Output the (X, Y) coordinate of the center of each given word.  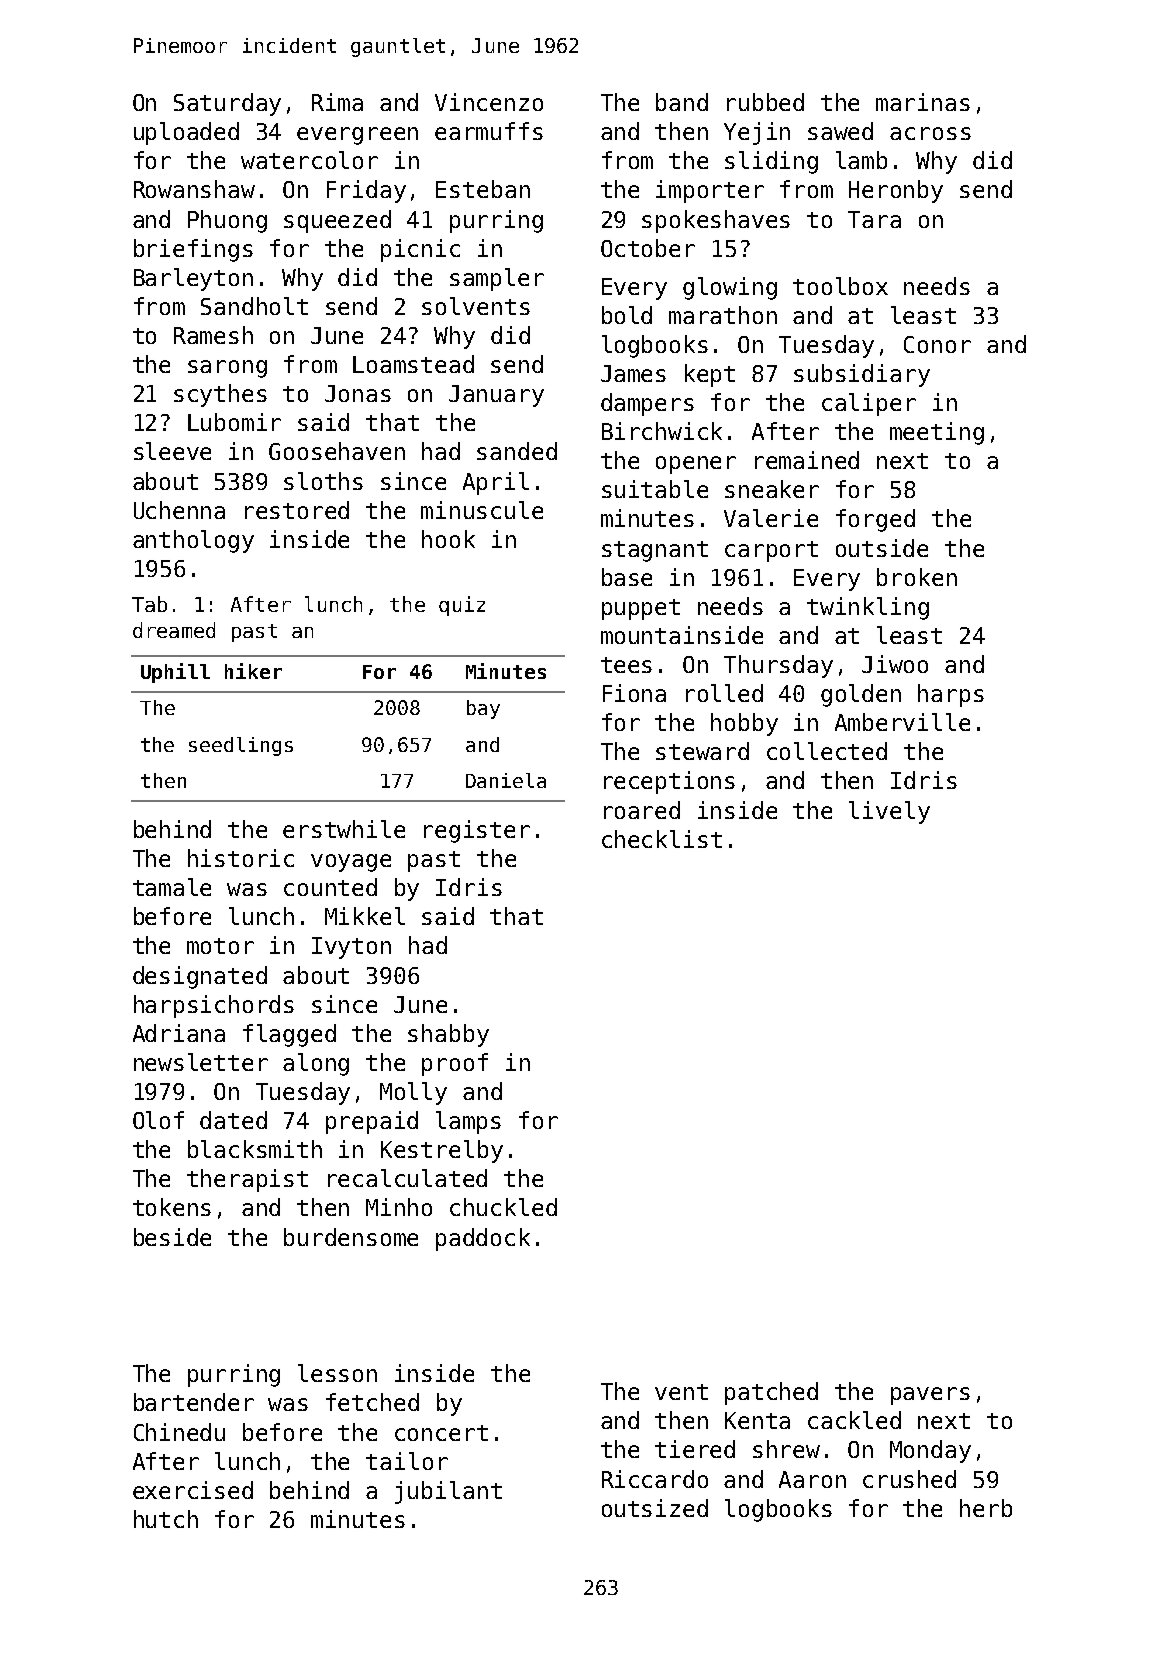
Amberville (902, 722)
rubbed (765, 102)
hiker (253, 671)
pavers (930, 1396)
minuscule (482, 510)
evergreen (357, 136)
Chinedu (179, 1432)
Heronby (896, 191)
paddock (483, 1239)
